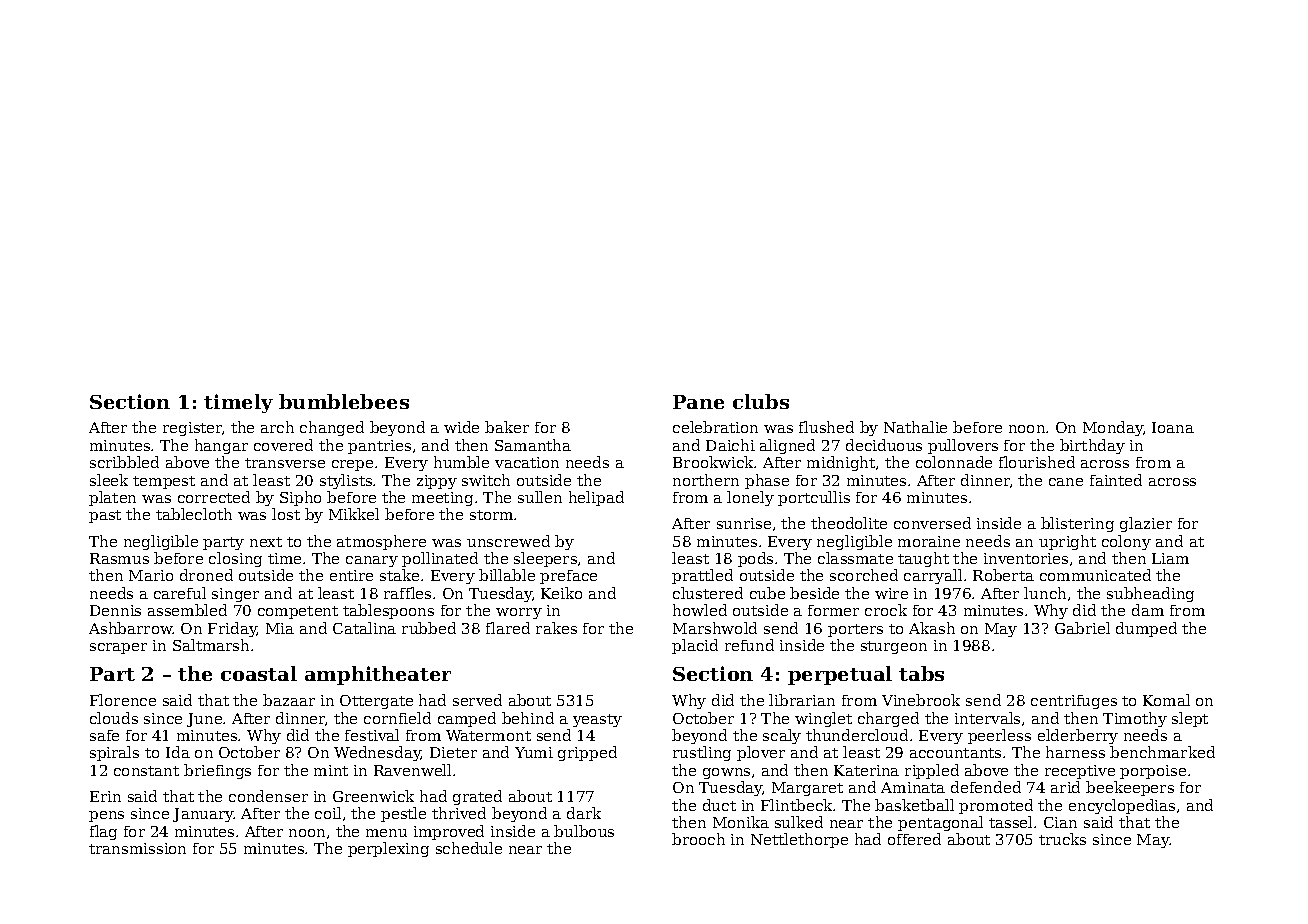  What do you see at coordinates (1074, 702) in the document?
I see `centrifuges` at bounding box center [1074, 702].
